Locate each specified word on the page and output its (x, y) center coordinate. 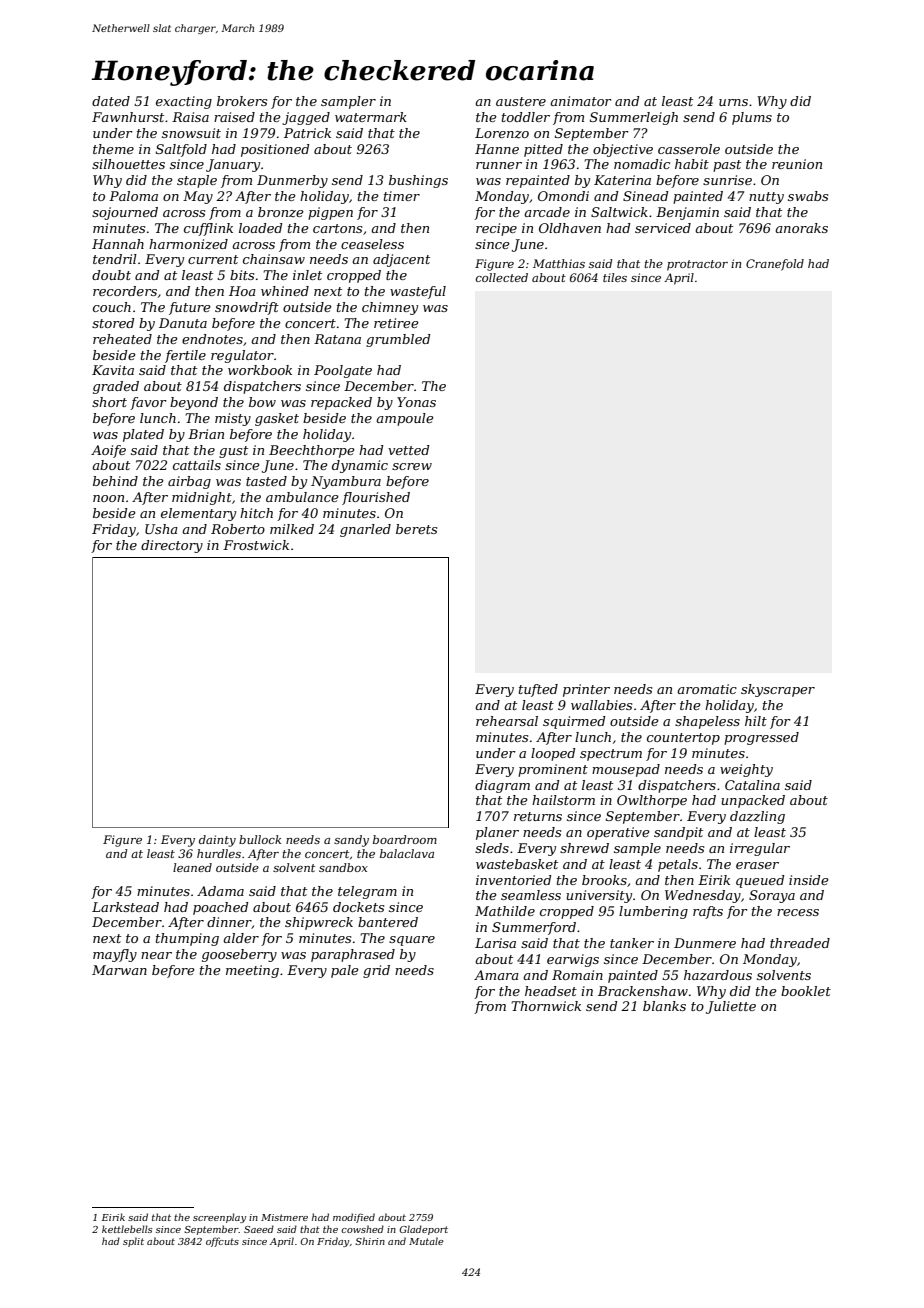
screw (412, 466)
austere (521, 101)
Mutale (426, 1241)
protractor (697, 265)
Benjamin (687, 213)
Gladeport (423, 1230)
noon (108, 498)
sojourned (125, 213)
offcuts (222, 1242)
